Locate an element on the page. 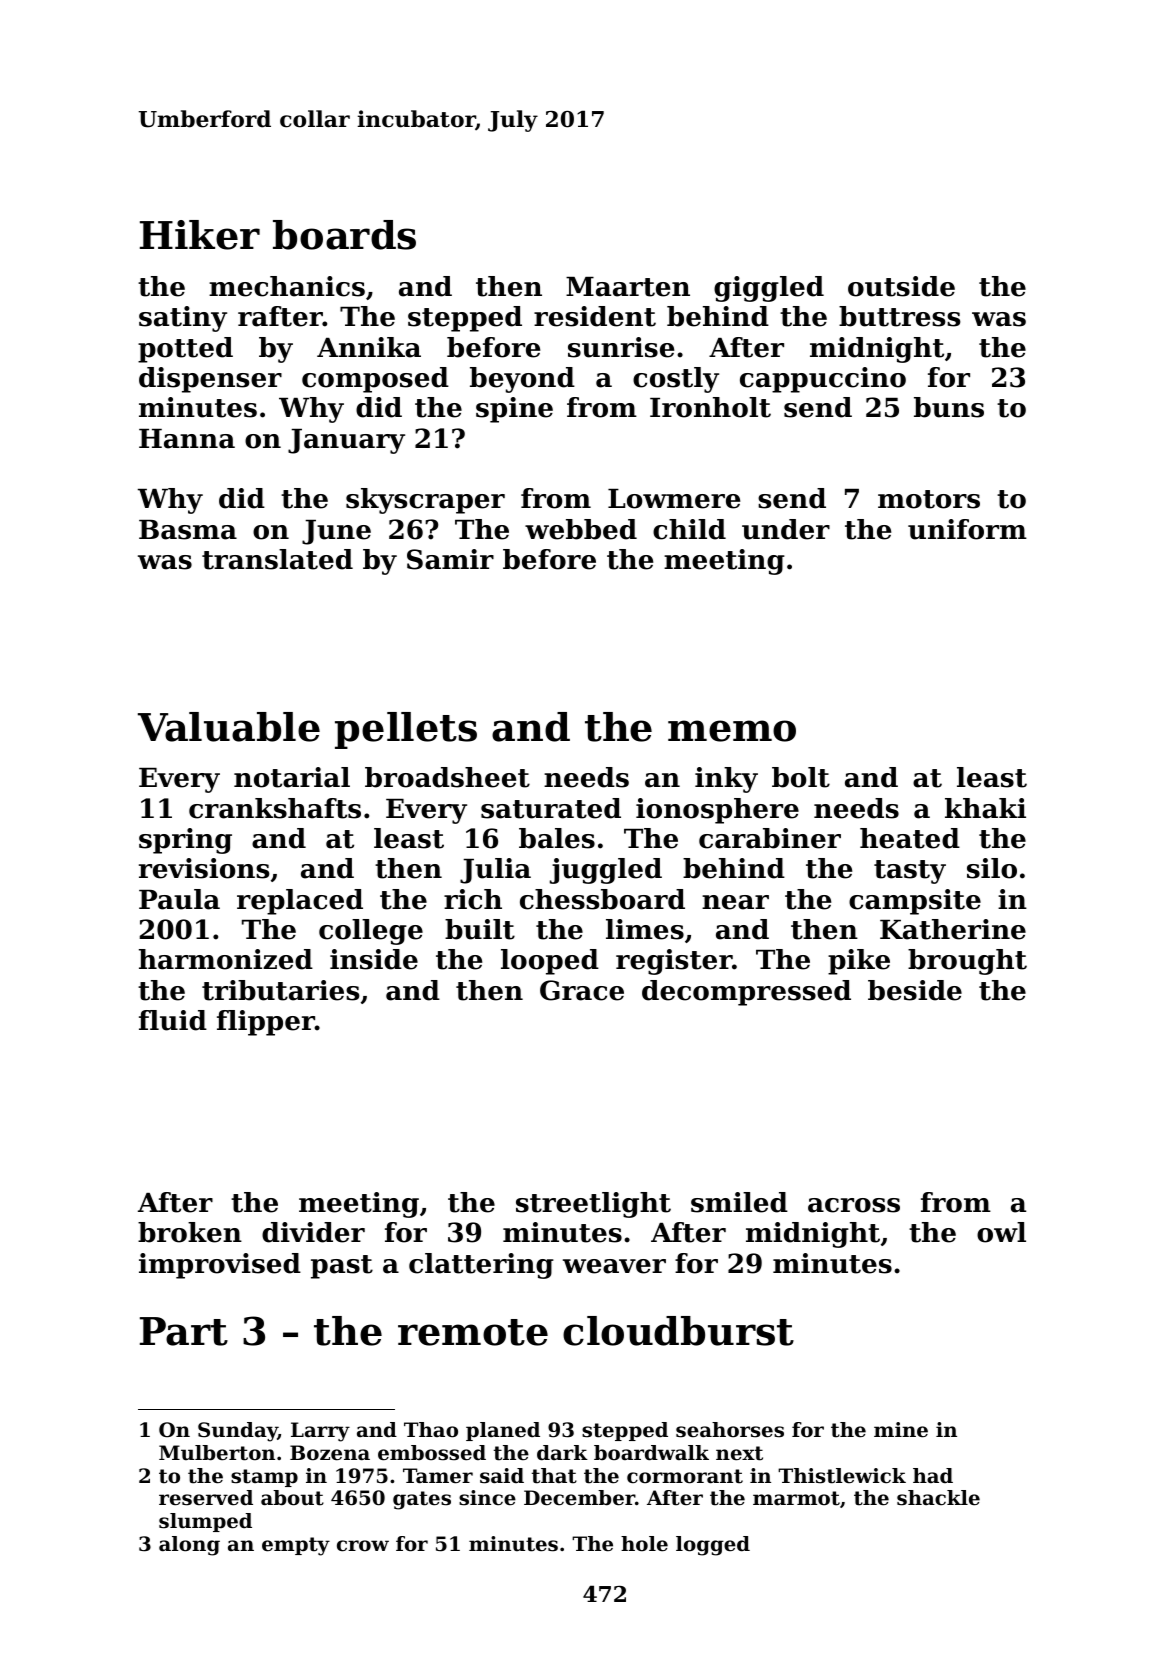 Image resolution: width=1165 pixels, height=1654 pixels. decompressed is located at coordinates (746, 993).
